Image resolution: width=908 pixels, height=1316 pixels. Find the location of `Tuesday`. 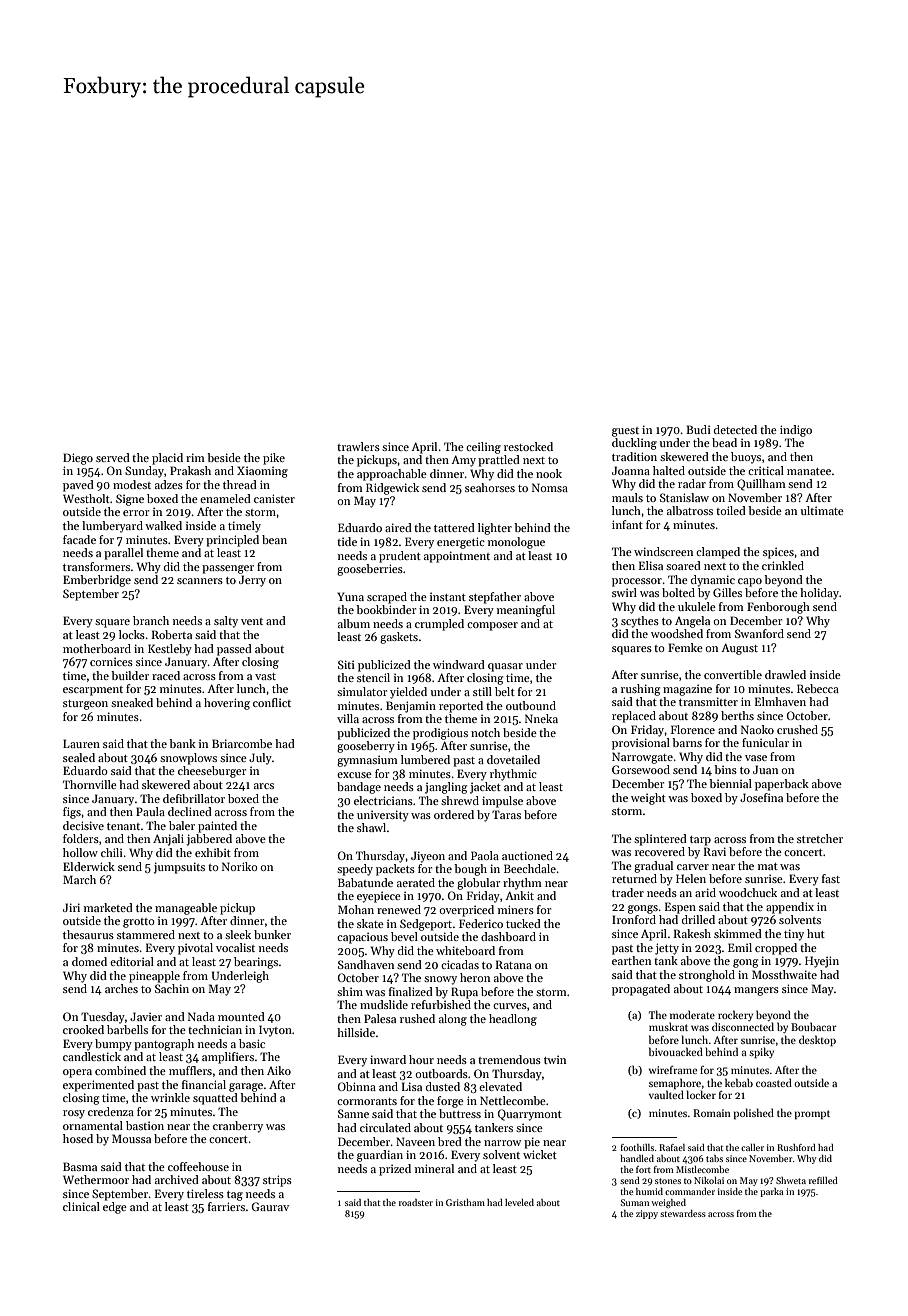

Tuesday is located at coordinates (103, 1018).
